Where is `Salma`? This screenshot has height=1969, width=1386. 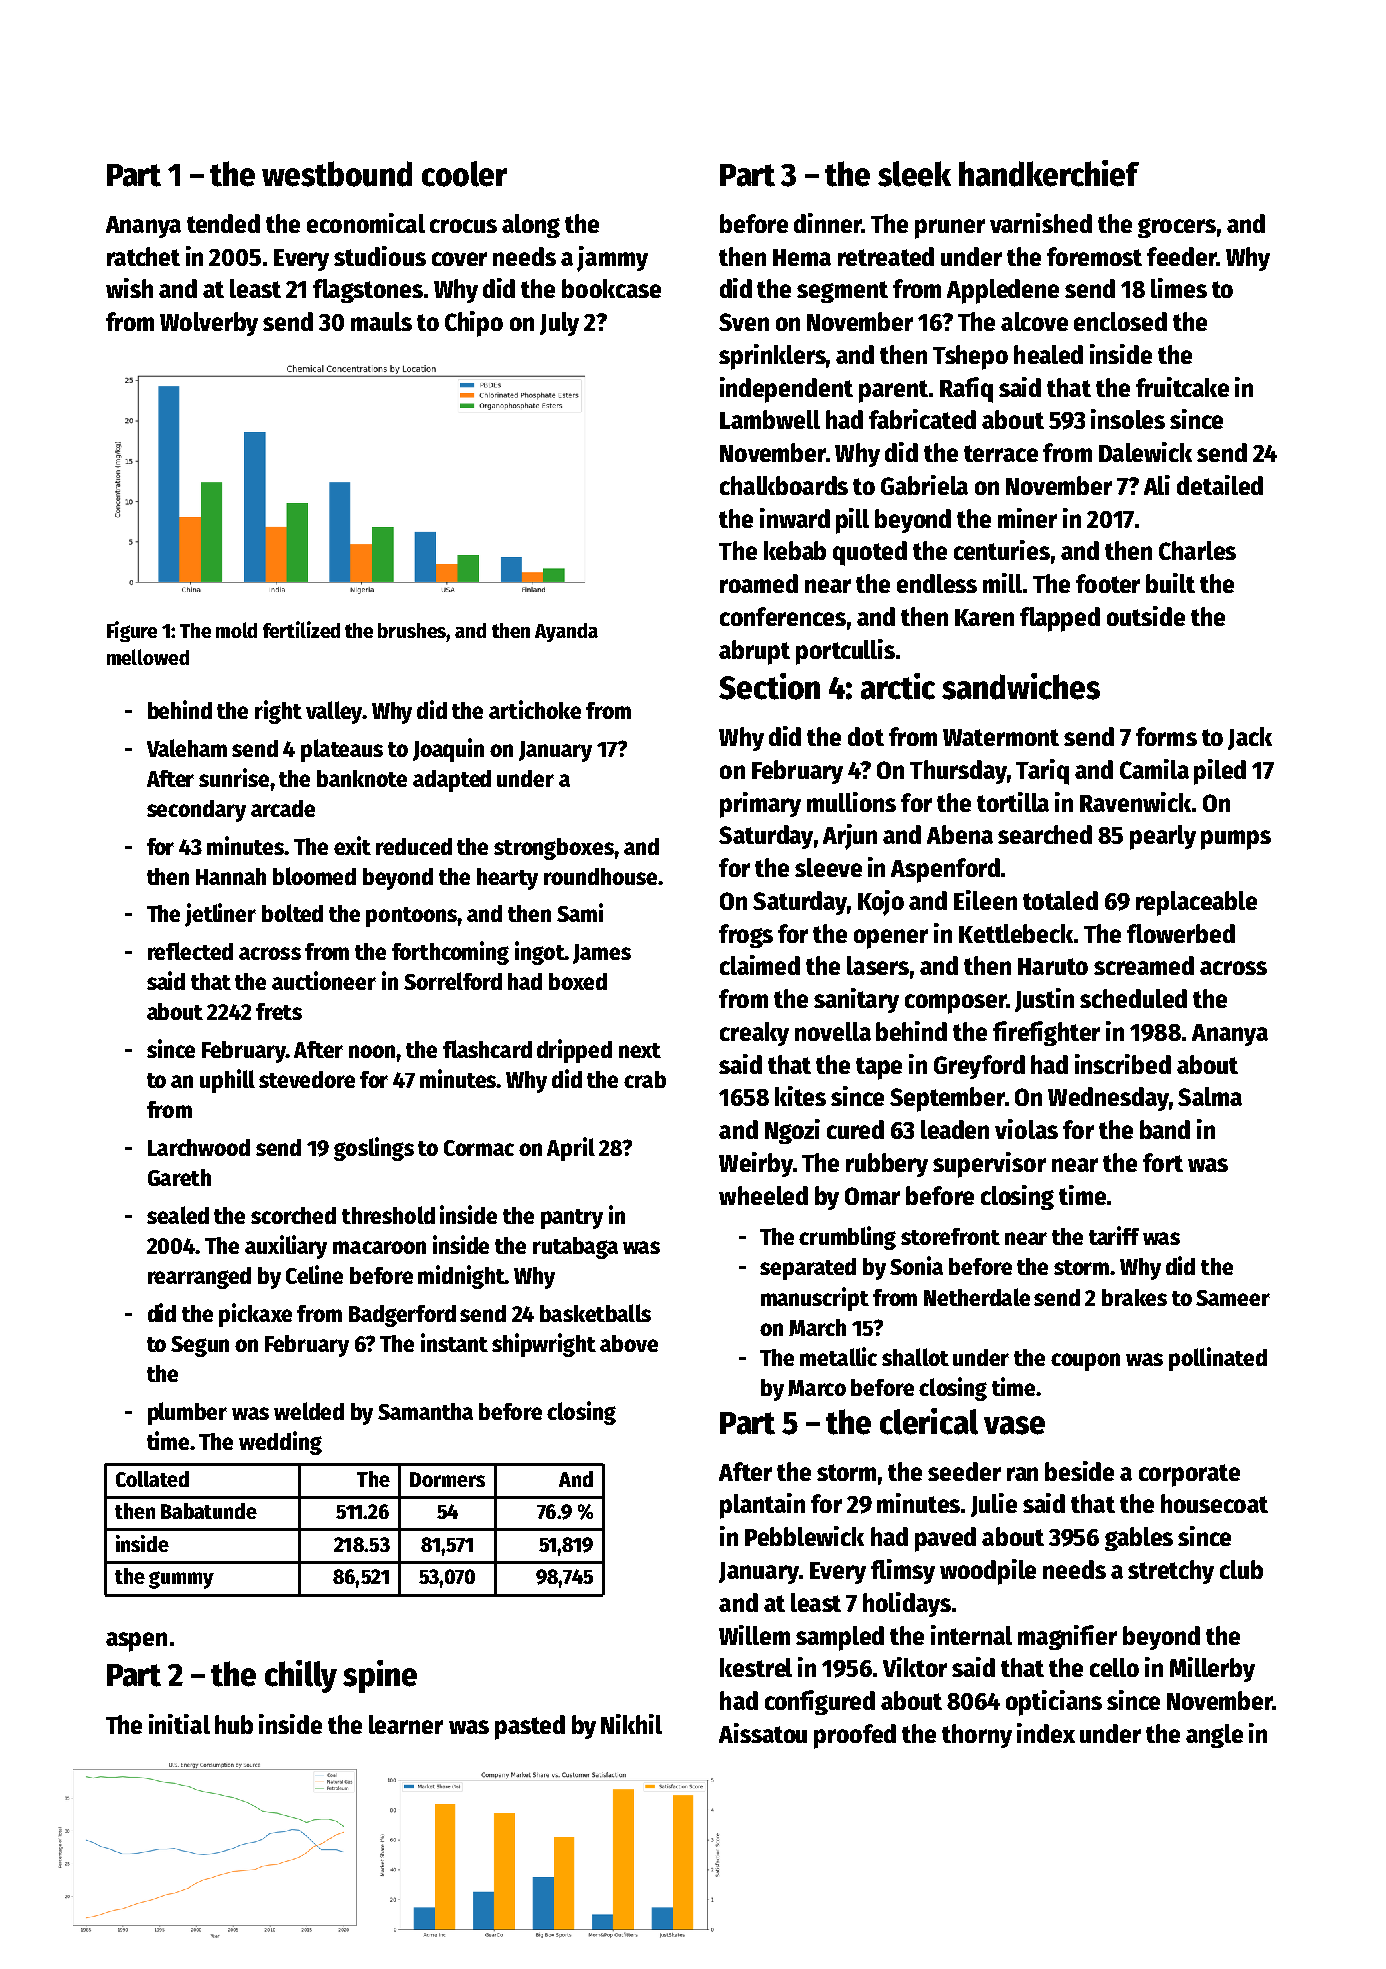 Salma is located at coordinates (1210, 1096).
